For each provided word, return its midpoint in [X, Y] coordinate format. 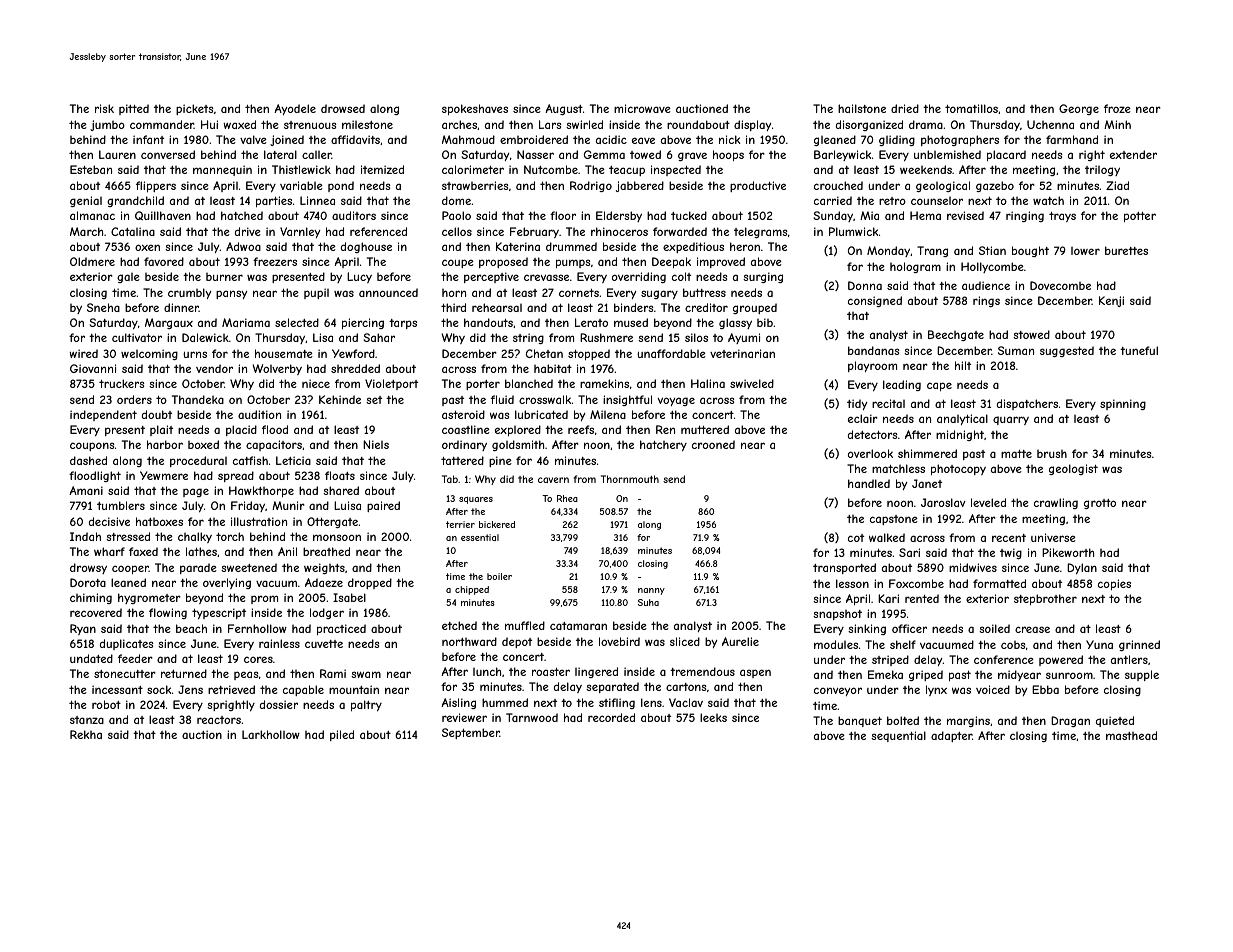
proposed [503, 262]
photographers [960, 140]
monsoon [337, 537]
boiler [499, 576]
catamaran [578, 626]
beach [191, 628]
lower [1085, 251]
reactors [219, 720]
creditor [706, 307]
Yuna [1099, 644]
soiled [994, 628]
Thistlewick [301, 169]
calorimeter [473, 169]
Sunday [833, 216]
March [86, 231]
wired [83, 353]
